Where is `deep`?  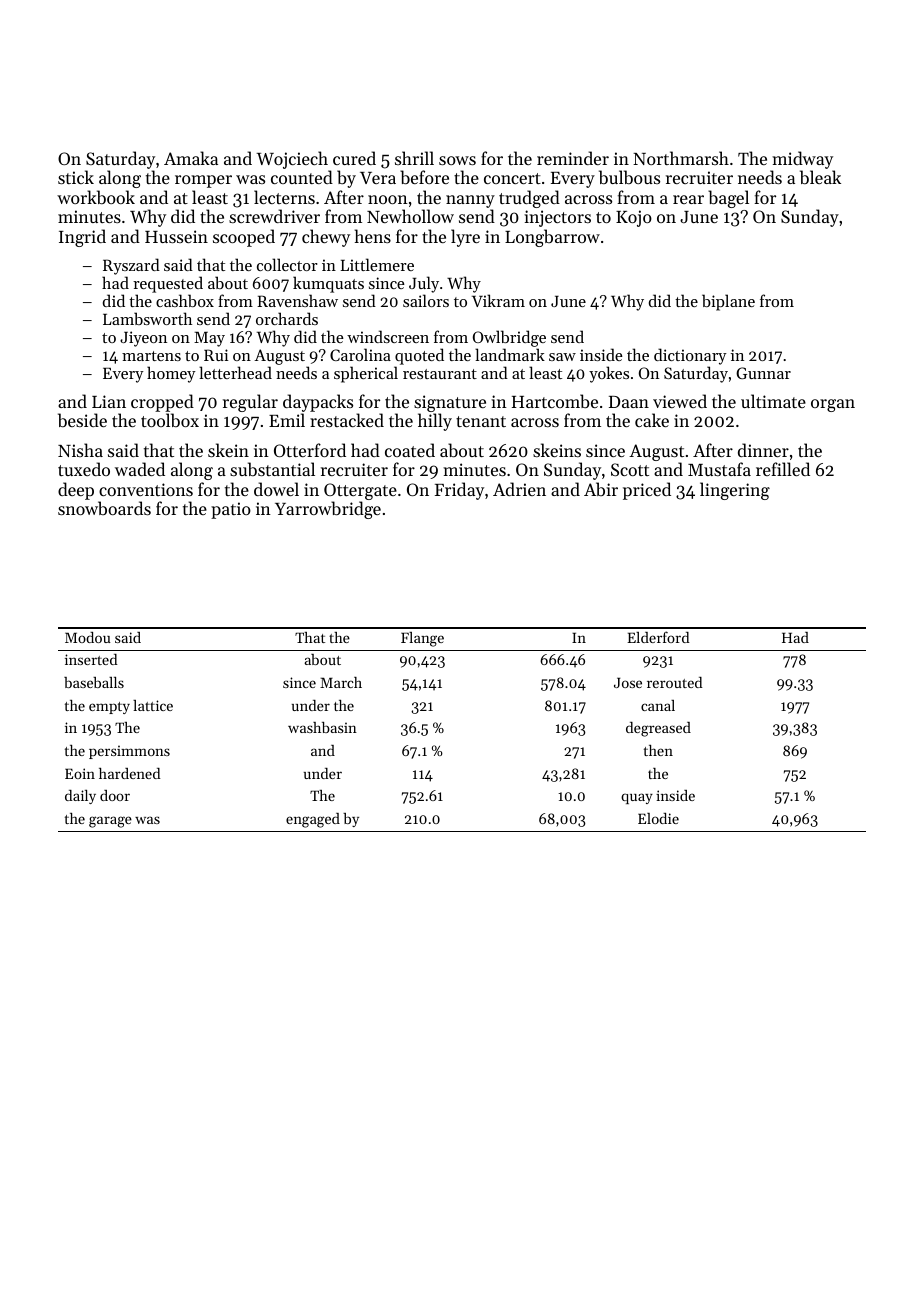 deep is located at coordinates (76, 491).
